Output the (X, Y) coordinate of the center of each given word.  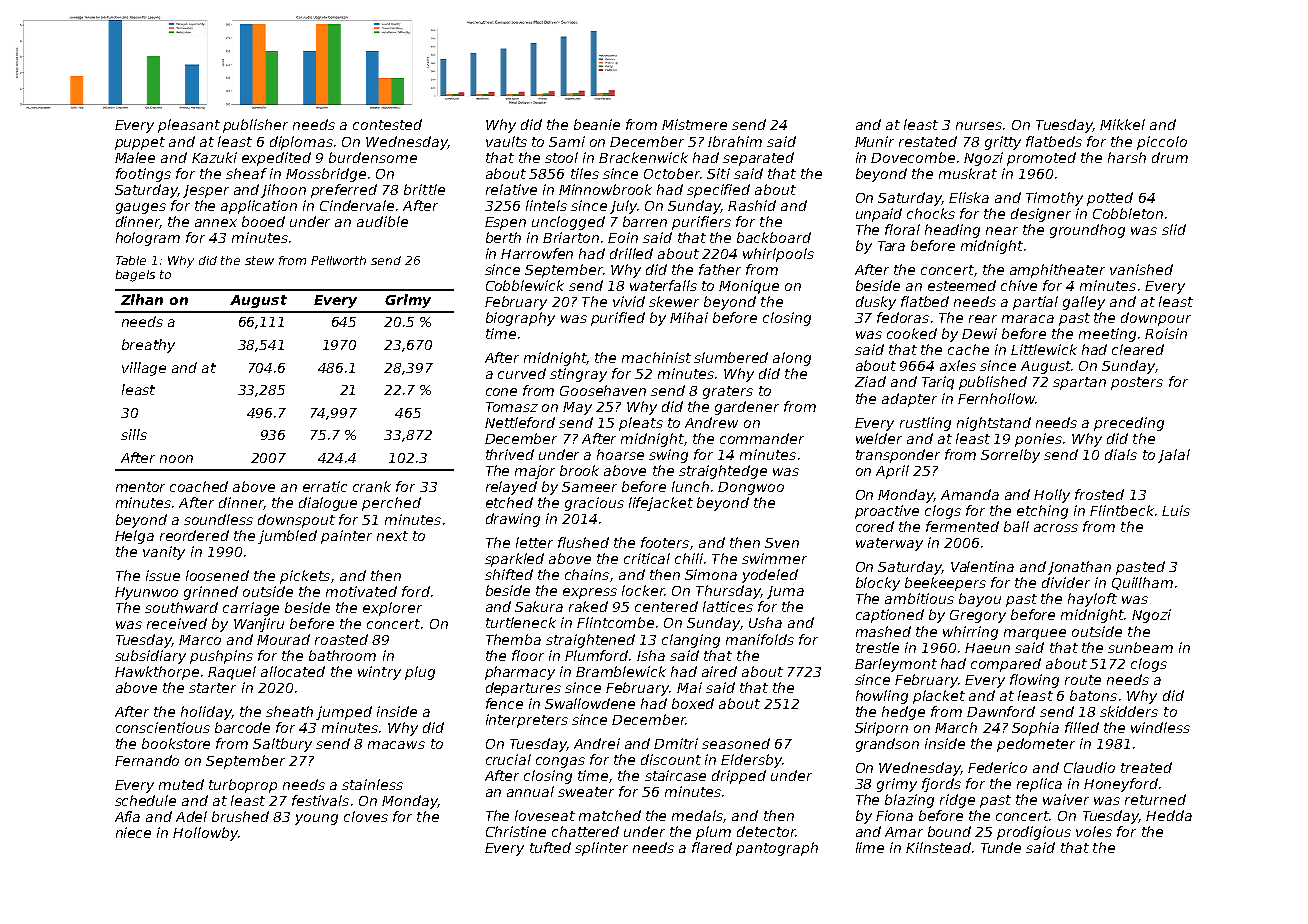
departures (523, 689)
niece (133, 832)
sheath (289, 711)
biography (520, 319)
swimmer (774, 558)
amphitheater (1057, 271)
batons (1093, 695)
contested (387, 124)
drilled (631, 253)
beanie (597, 124)
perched (391, 504)
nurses (979, 126)
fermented (962, 526)
